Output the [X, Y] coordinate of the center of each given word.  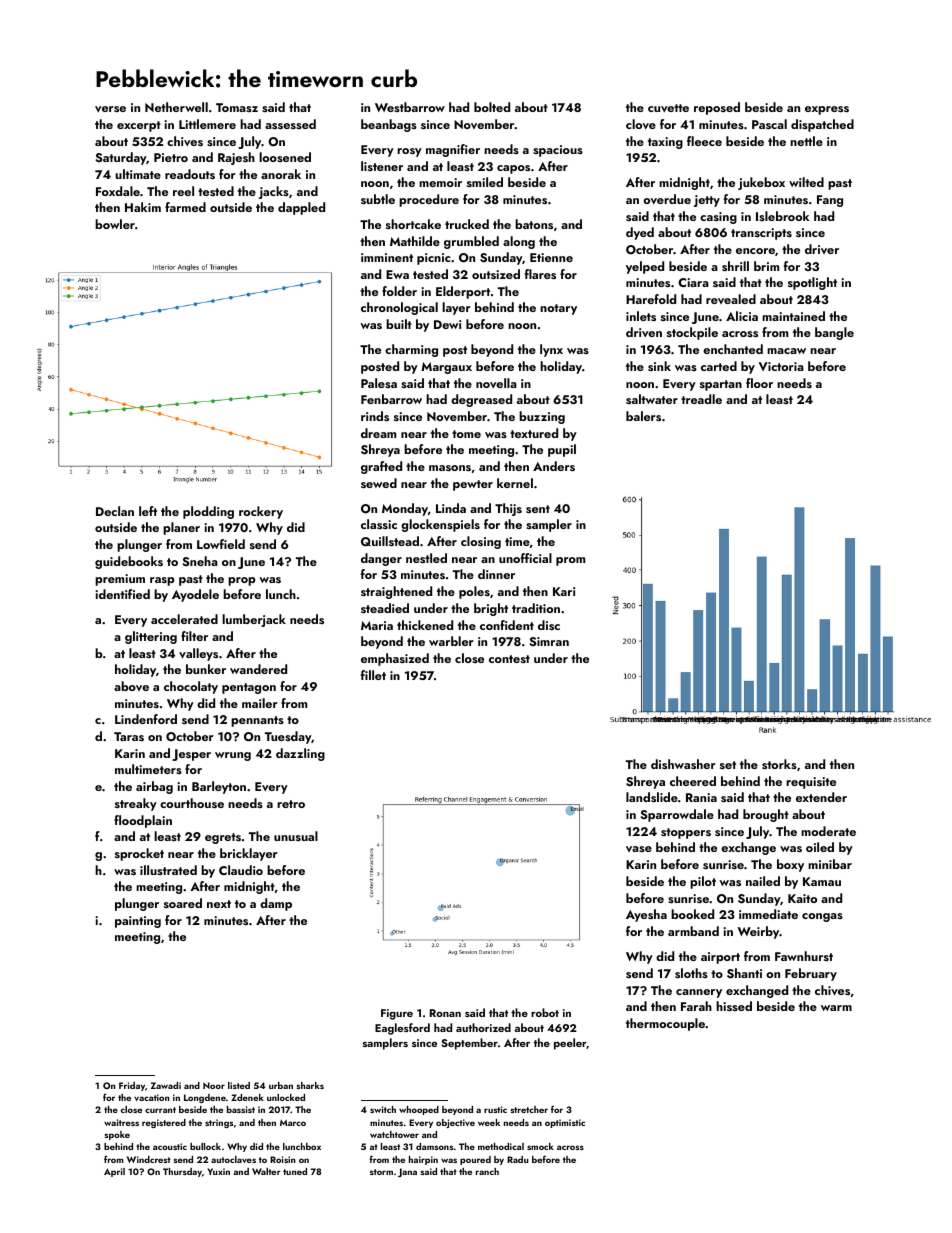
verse [110, 109]
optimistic [565, 1123]
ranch [487, 1171]
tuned [295, 1171]
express [827, 110]
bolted [492, 107]
